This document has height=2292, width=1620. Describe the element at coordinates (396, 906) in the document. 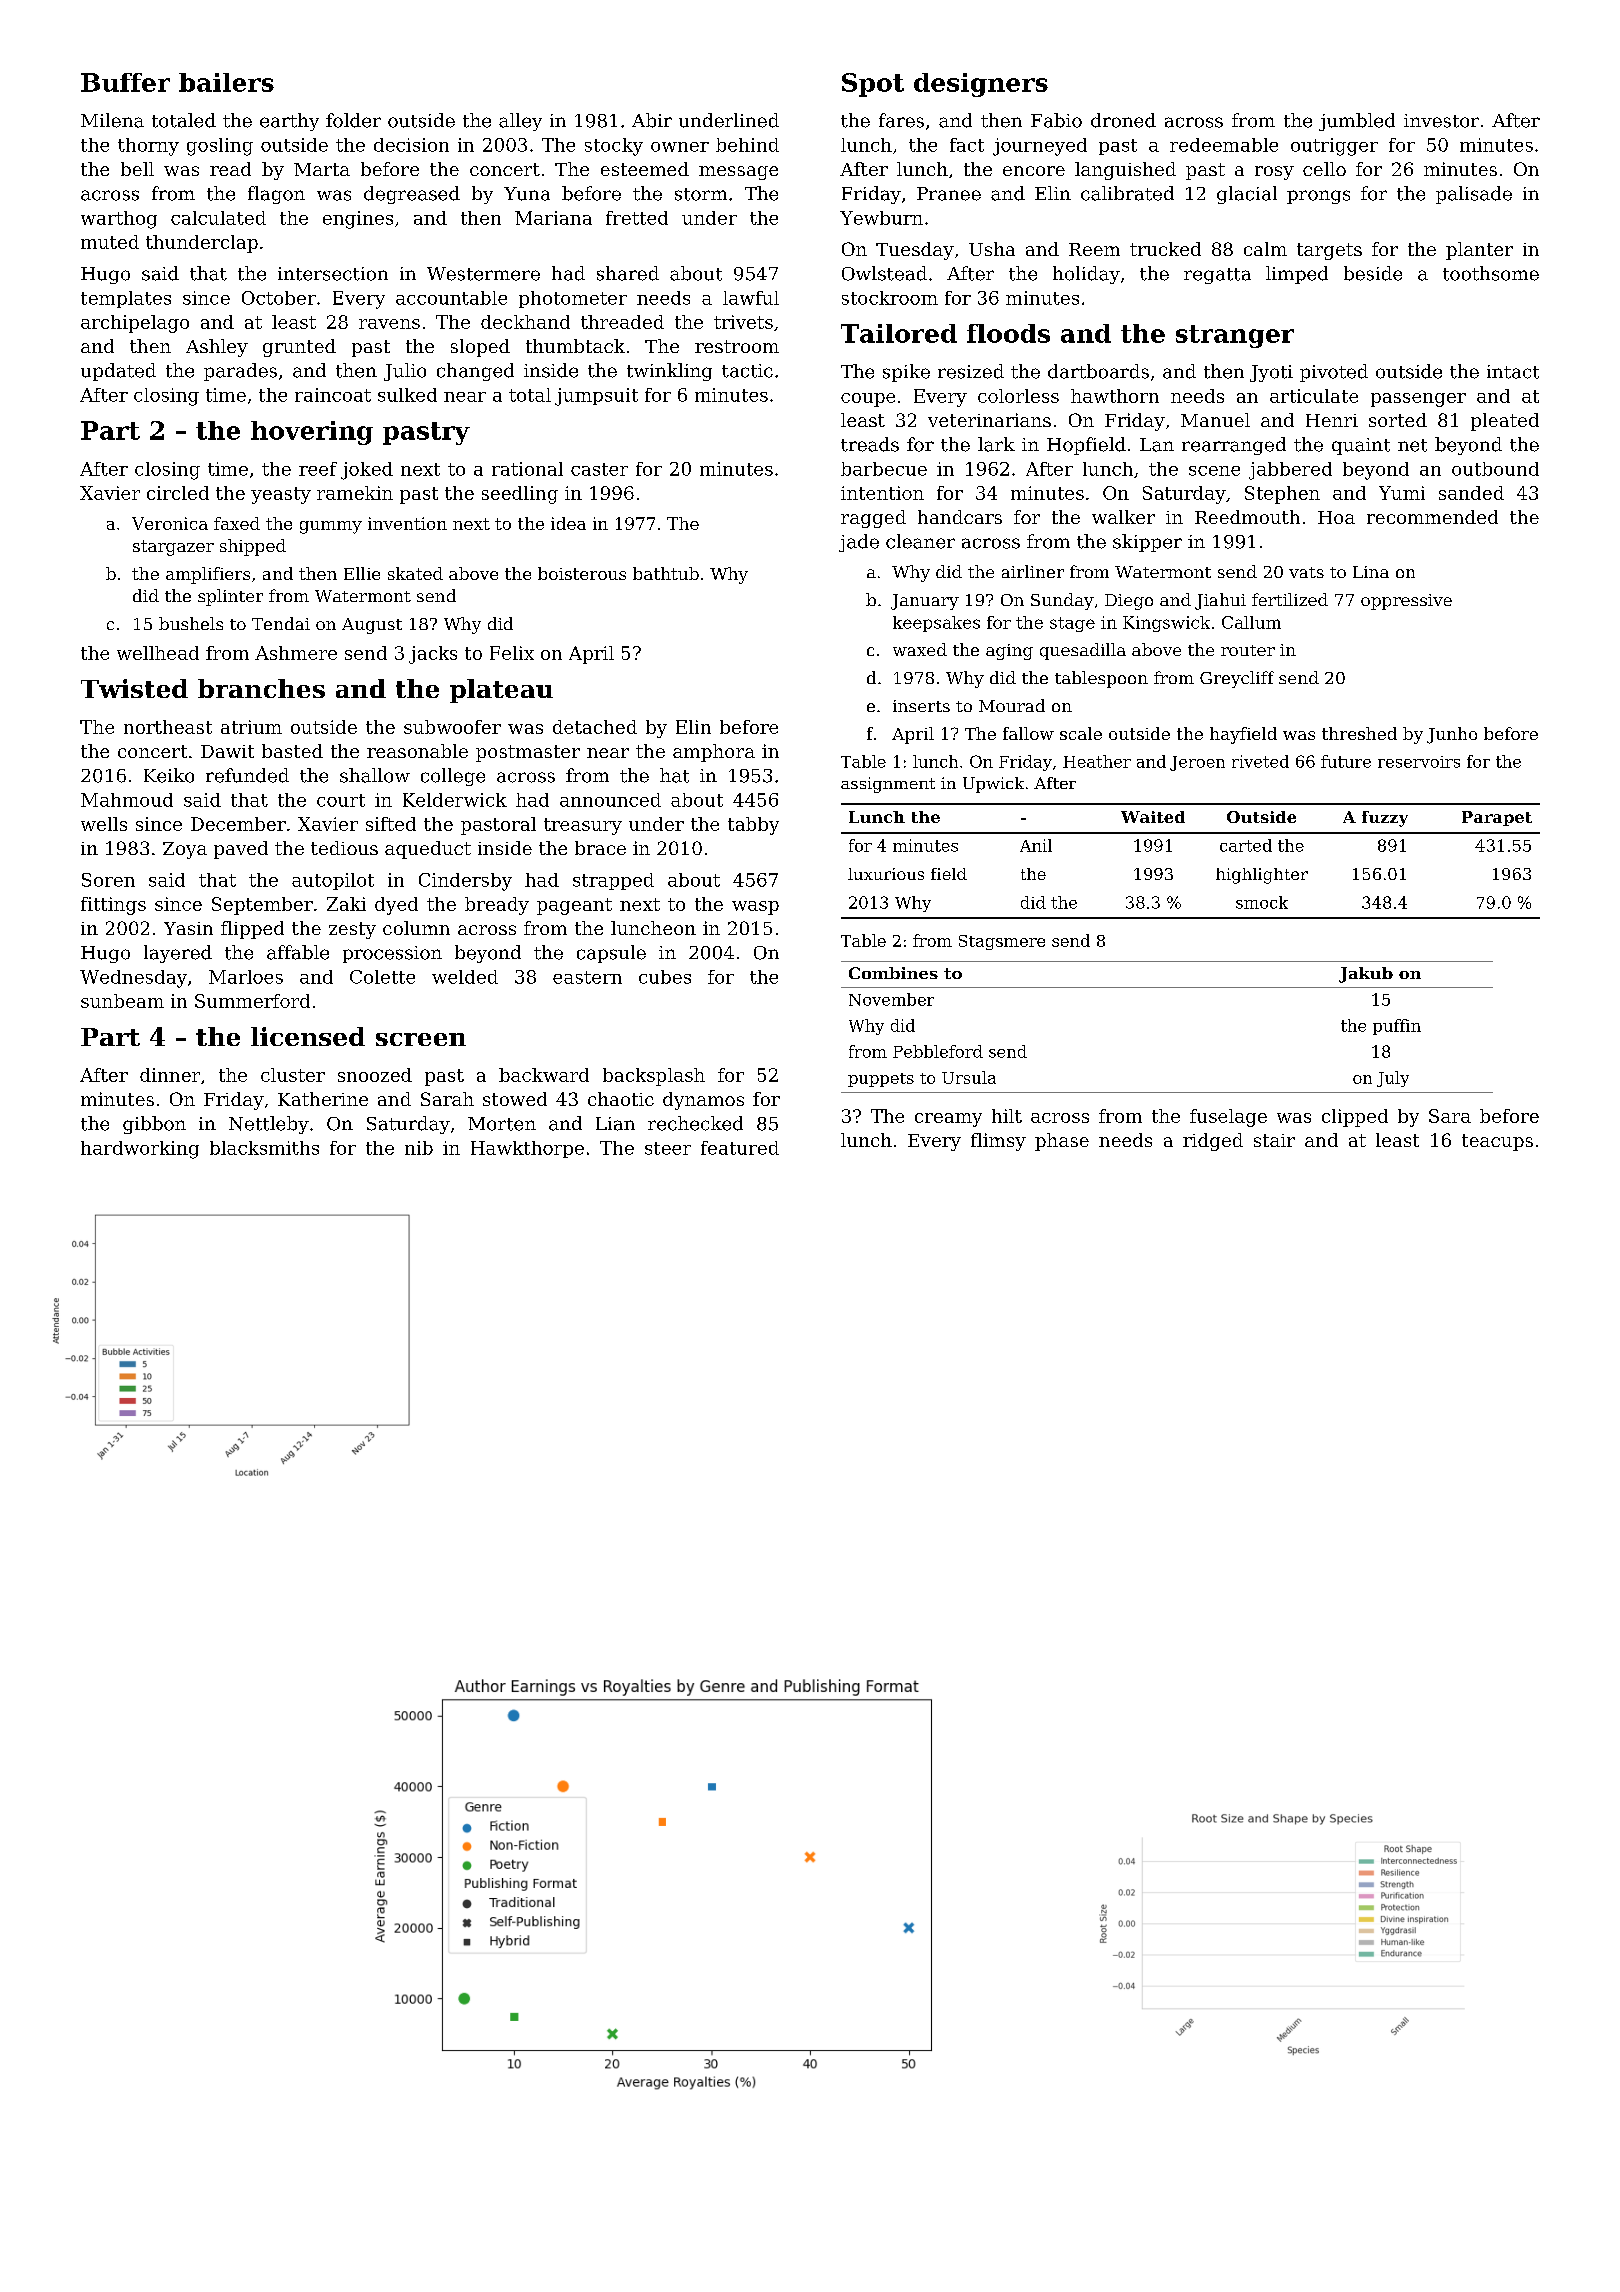

I see `dyed` at that location.
